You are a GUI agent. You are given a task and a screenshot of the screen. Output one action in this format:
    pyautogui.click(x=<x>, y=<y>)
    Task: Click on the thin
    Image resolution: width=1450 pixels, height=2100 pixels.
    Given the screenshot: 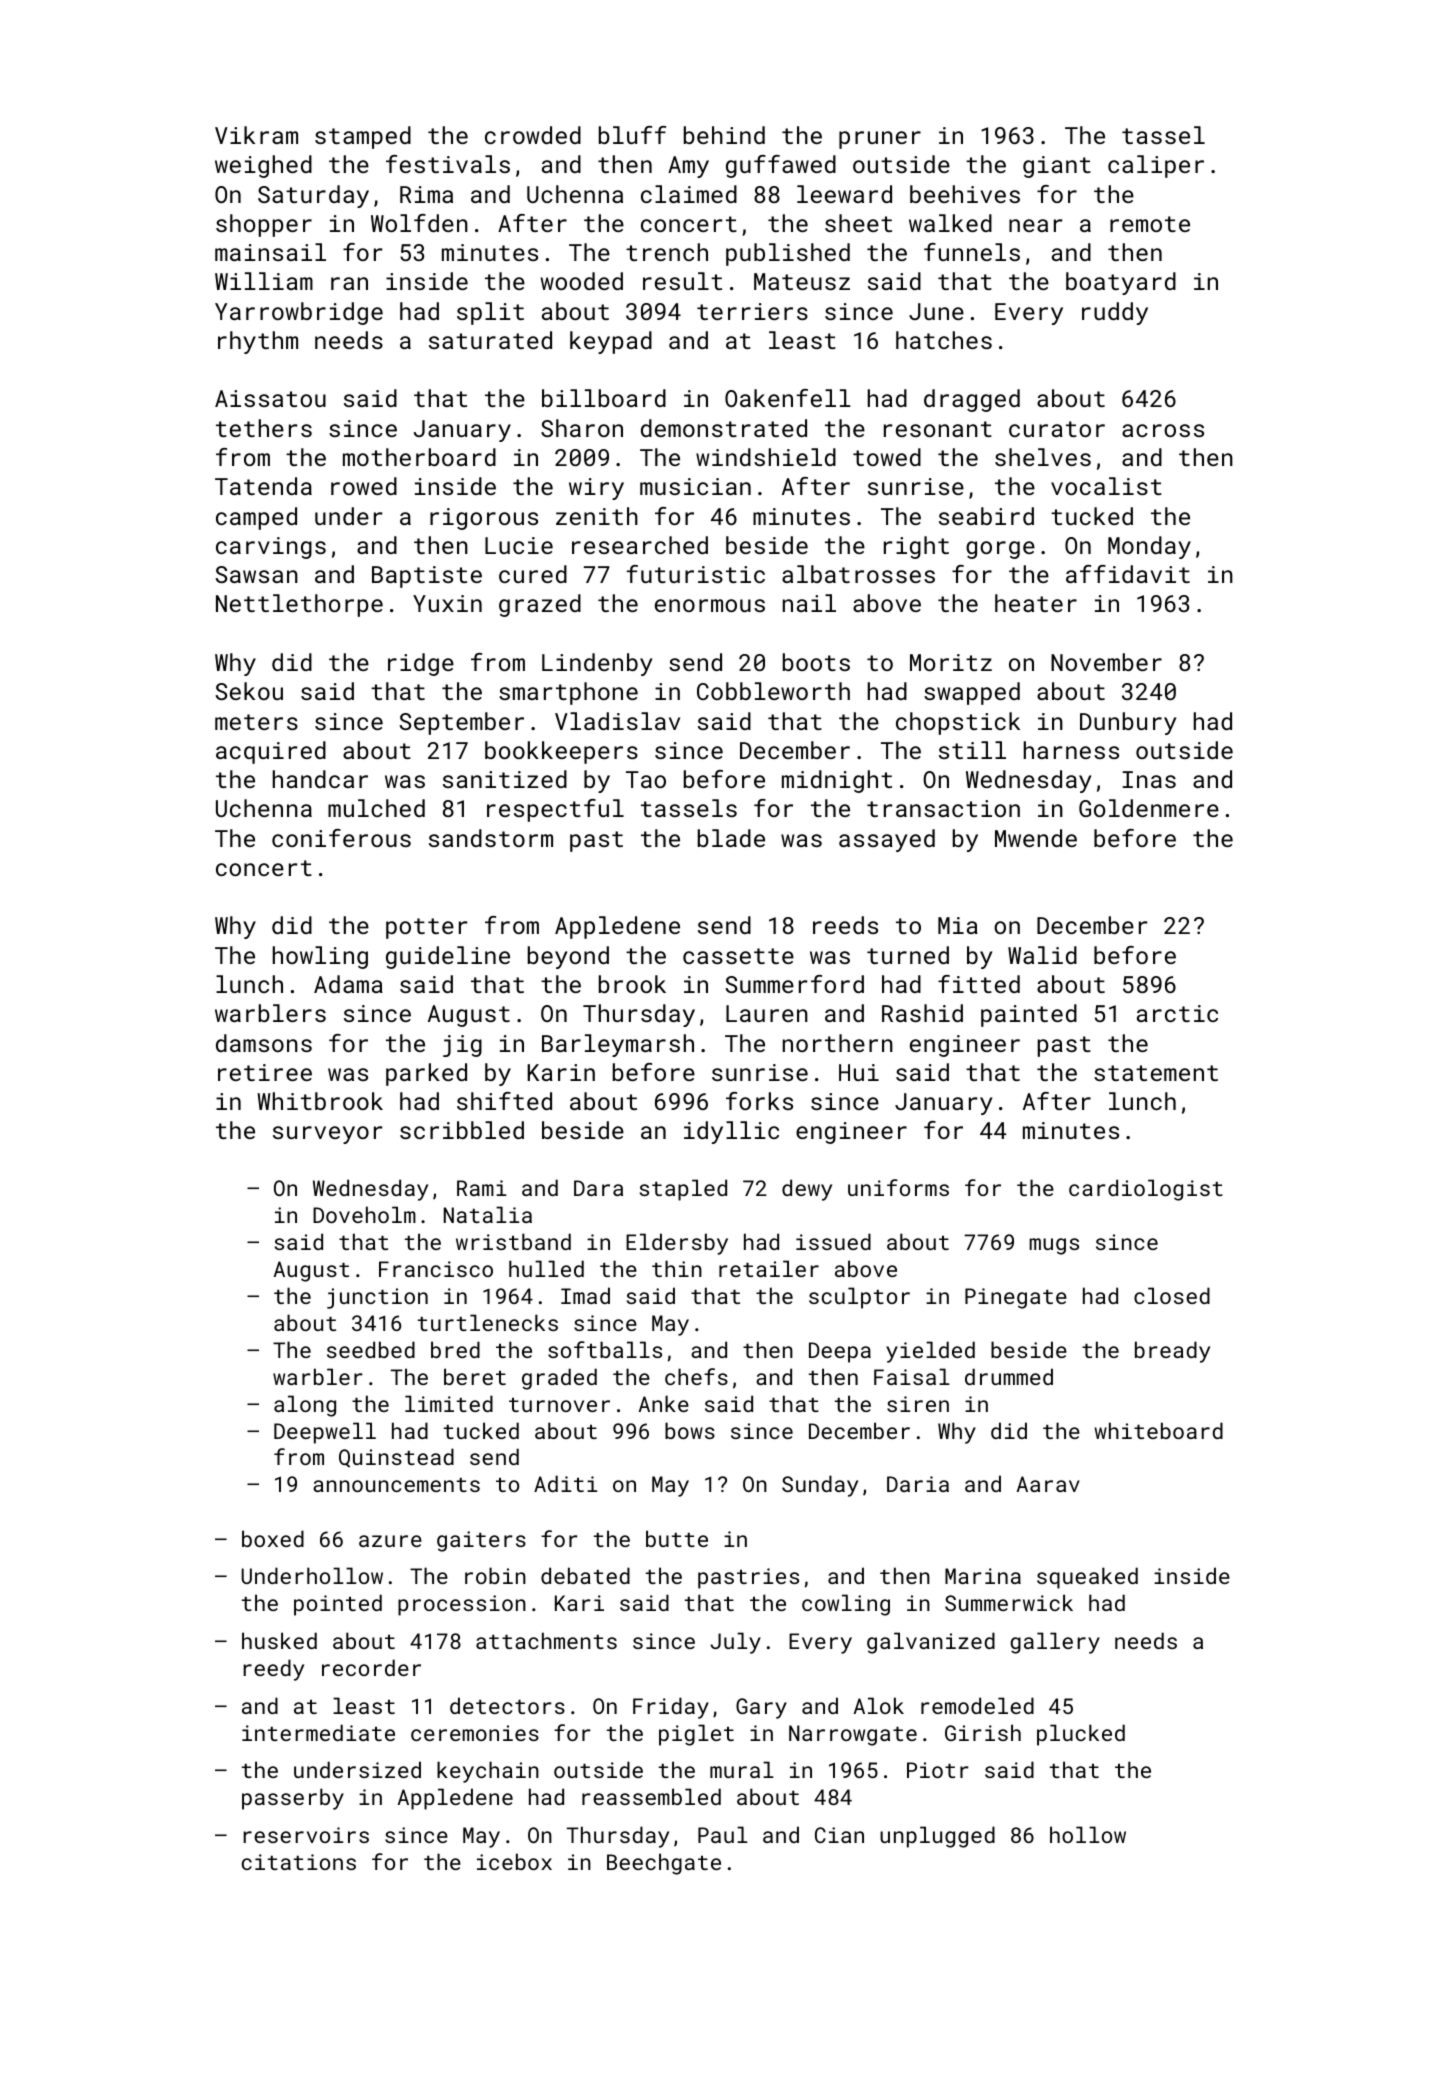 What is the action you would take?
    pyautogui.click(x=677, y=1268)
